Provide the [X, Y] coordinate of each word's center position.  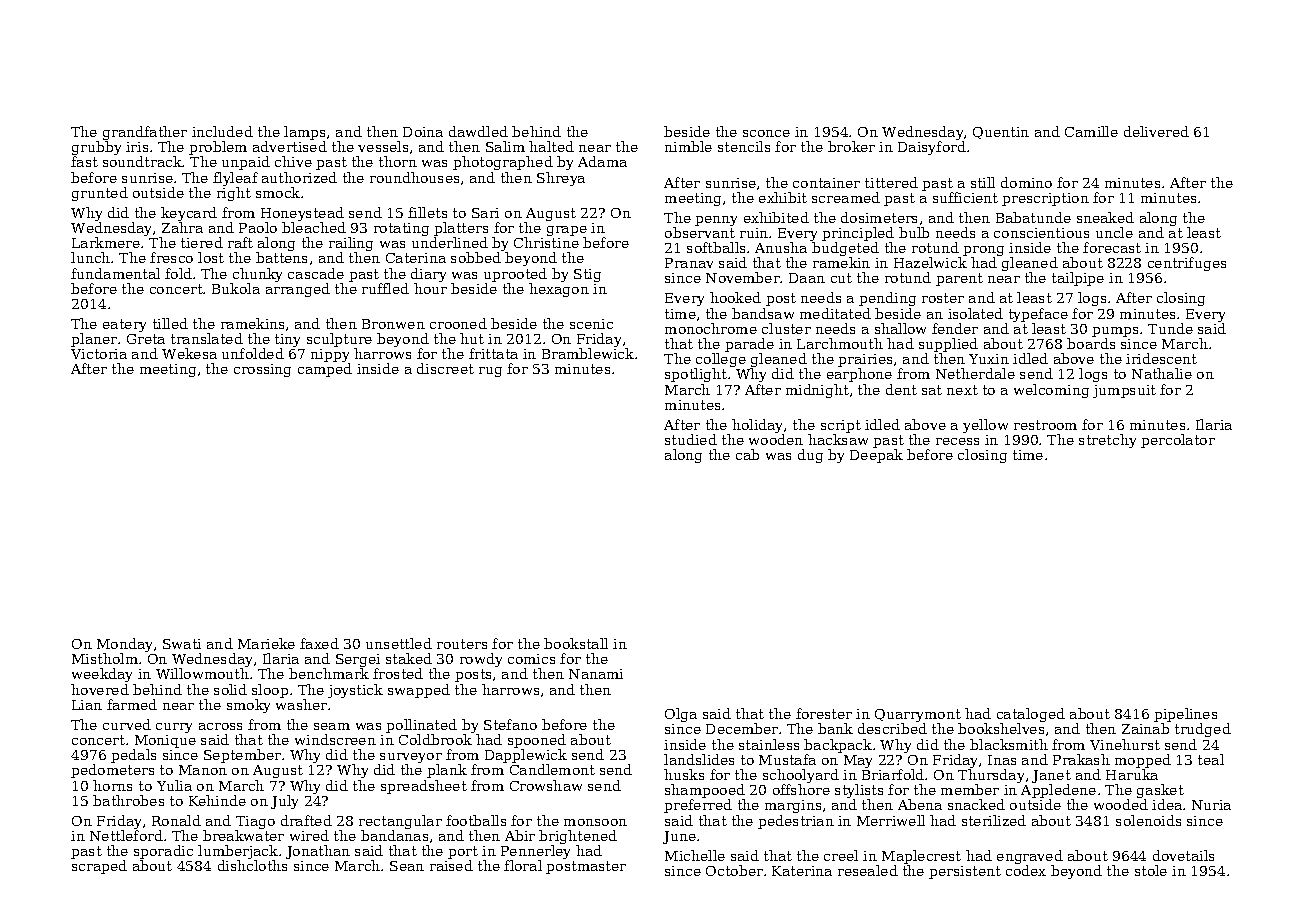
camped [325, 370]
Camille [1091, 131]
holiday [757, 426]
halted [551, 146]
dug [810, 456]
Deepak [876, 456]
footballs [476, 820]
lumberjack [238, 852]
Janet [1051, 776]
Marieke [266, 643]
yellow [985, 426]
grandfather [145, 133]
